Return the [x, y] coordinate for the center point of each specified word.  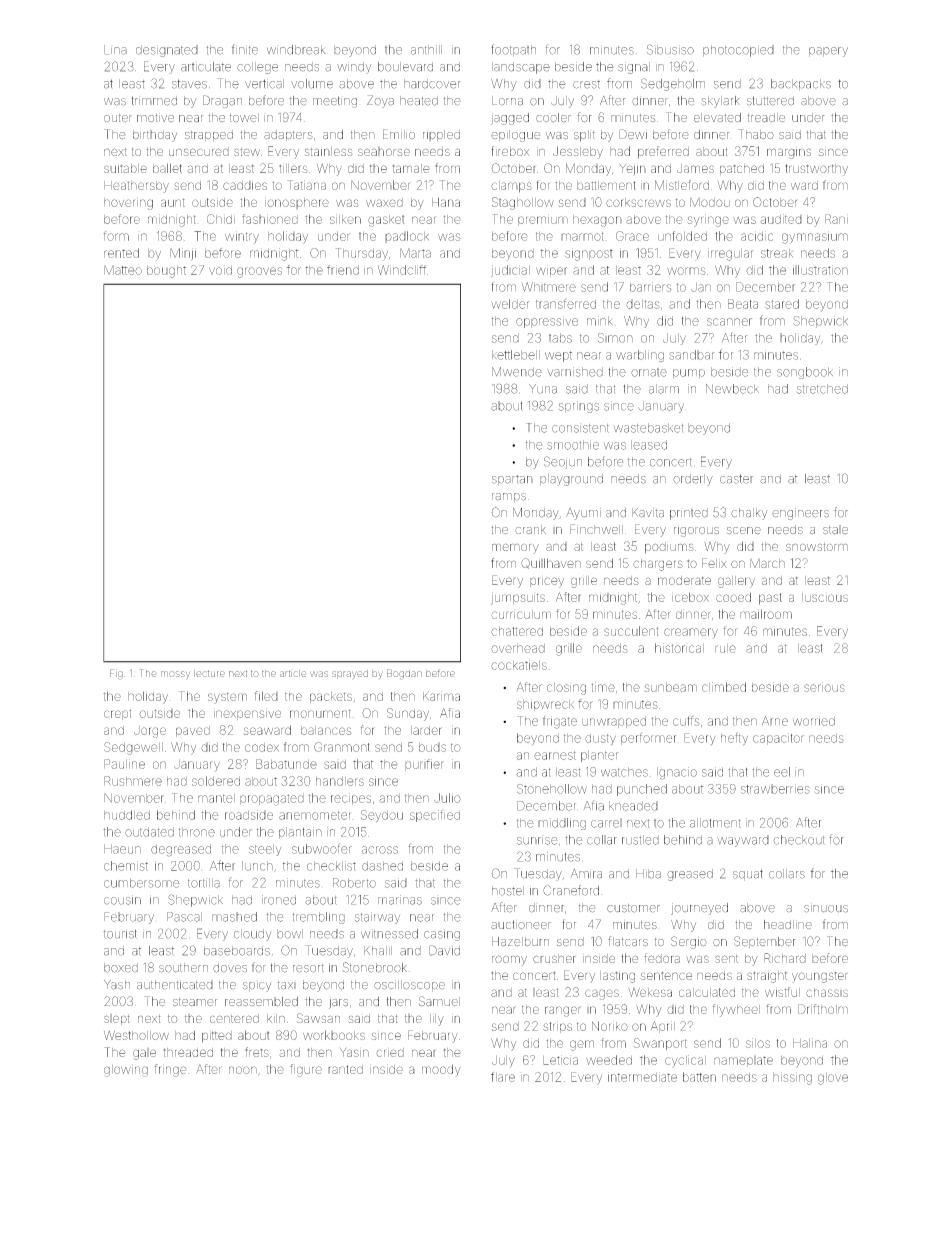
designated [167, 51]
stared [782, 304]
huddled [127, 815]
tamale [411, 168]
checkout [799, 840]
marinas [400, 900]
